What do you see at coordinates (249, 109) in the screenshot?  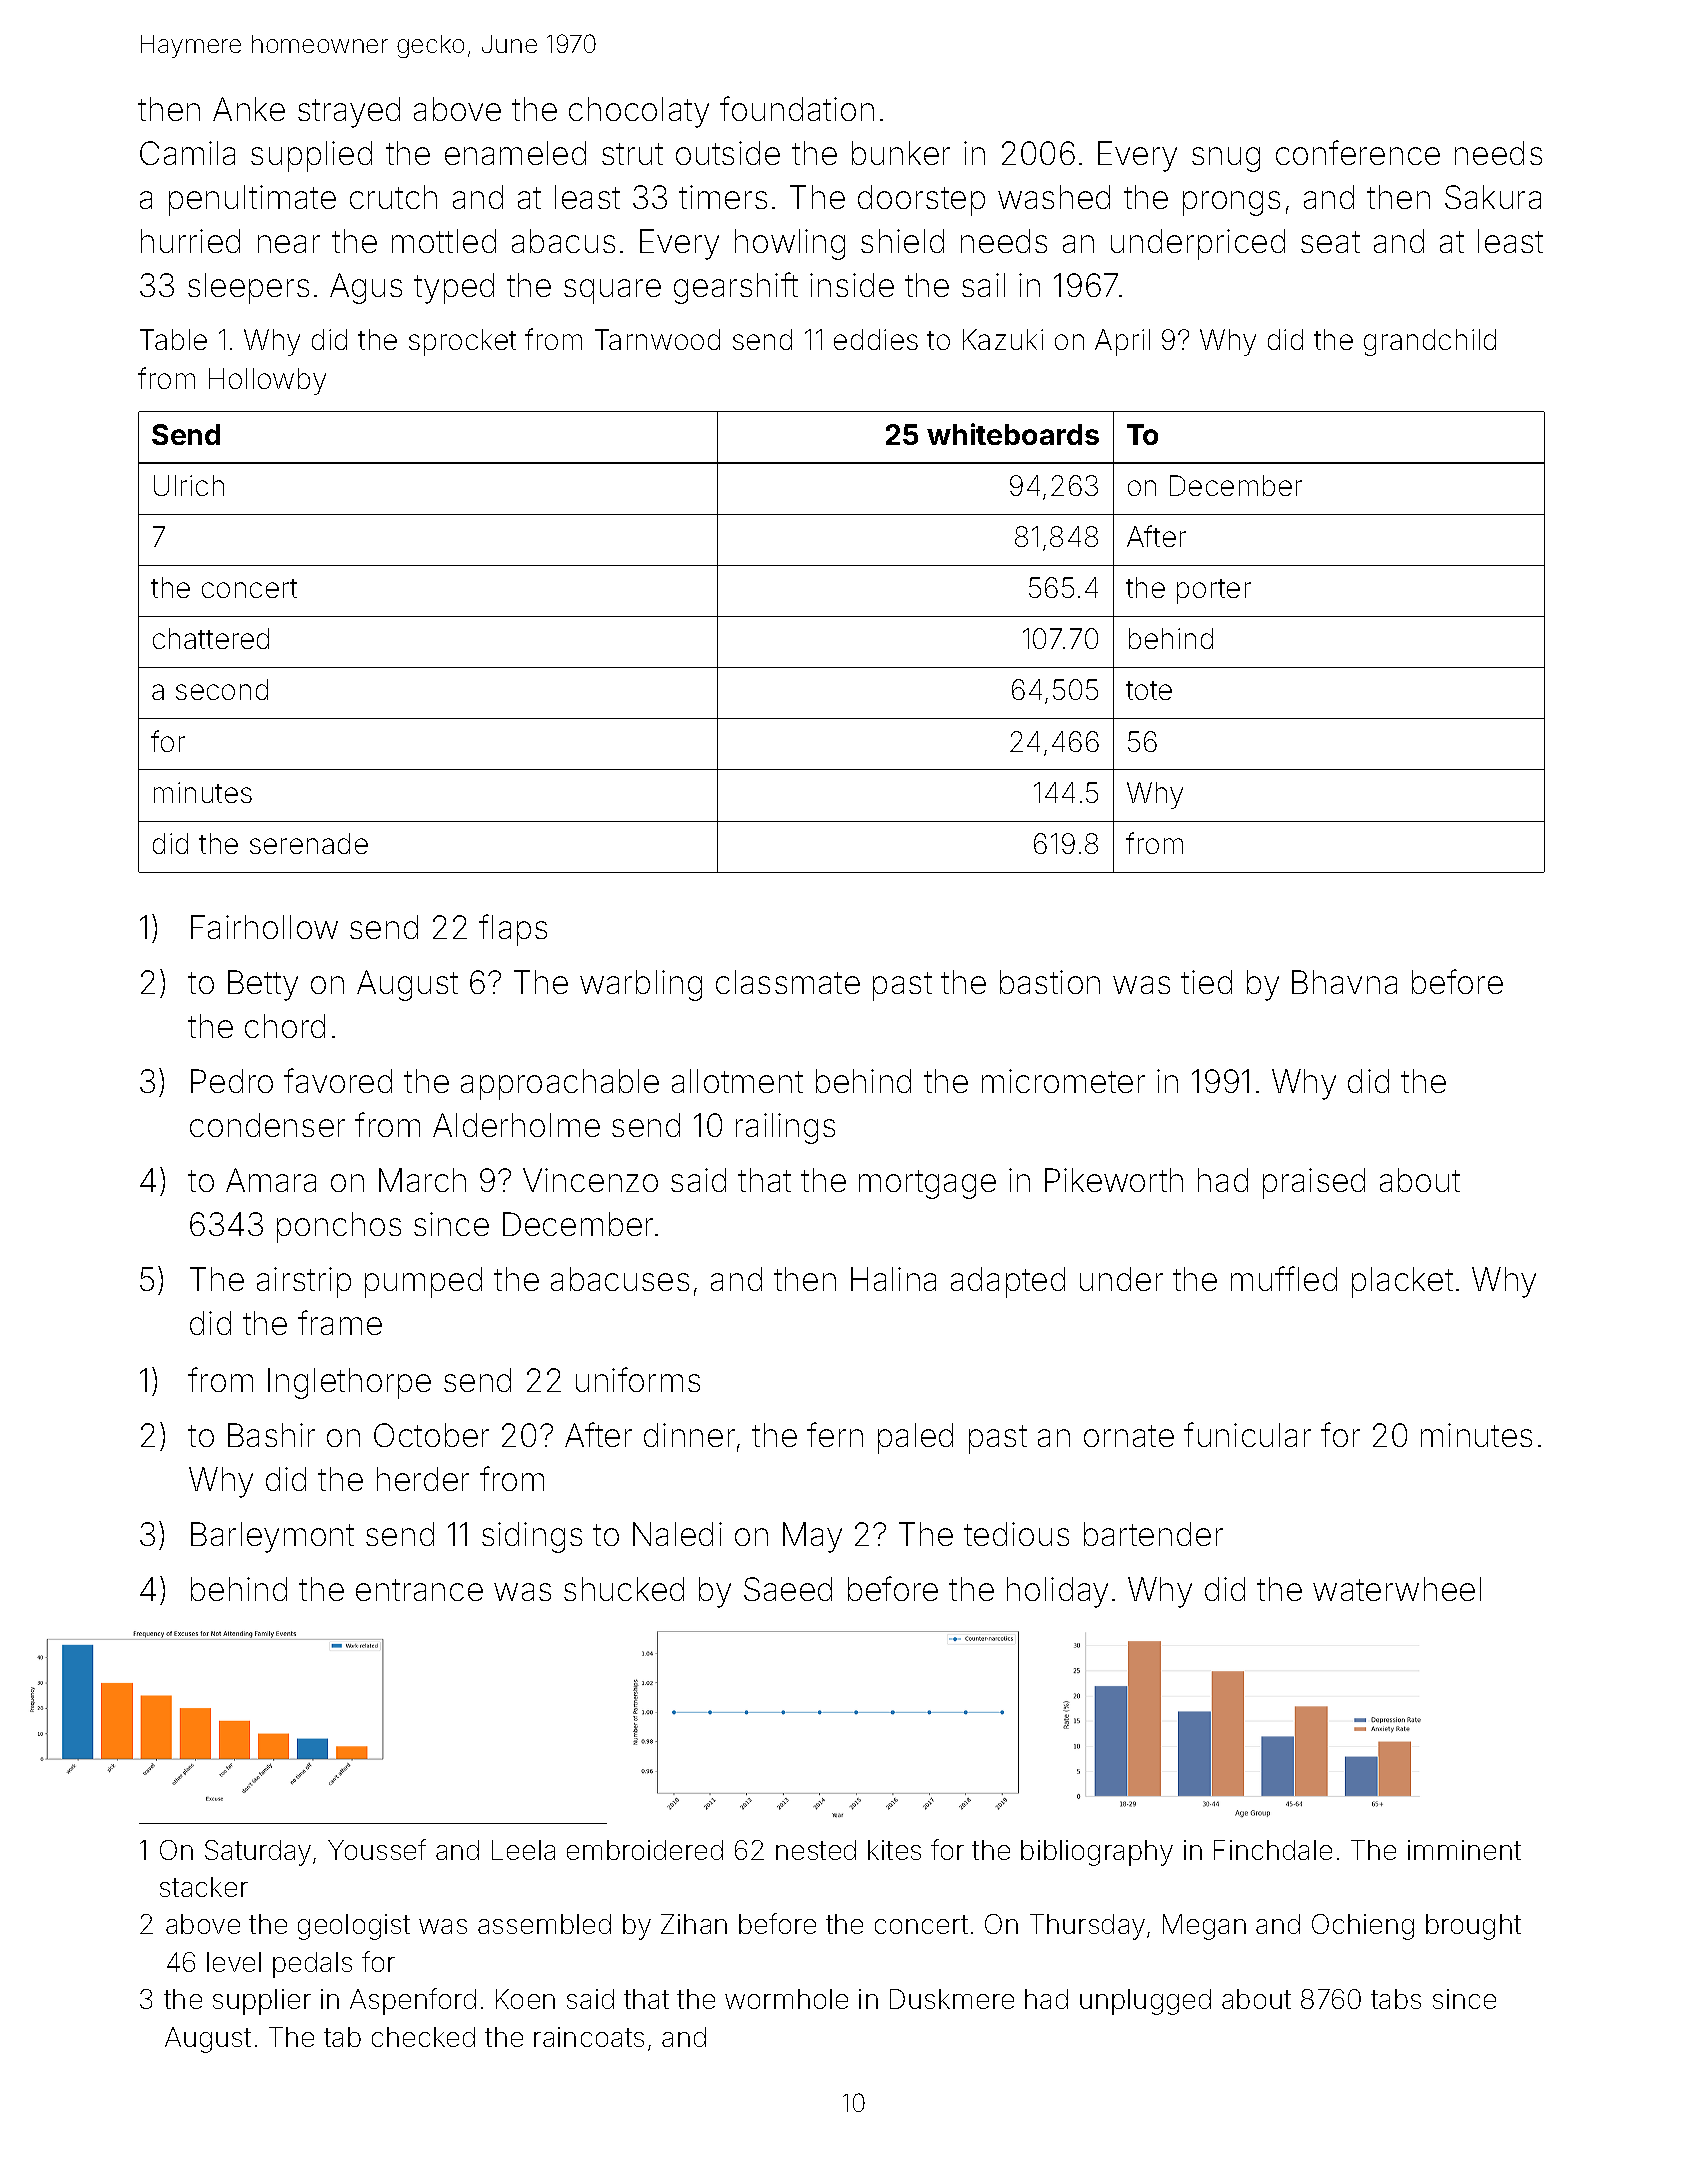 I see `Anke` at bounding box center [249, 109].
